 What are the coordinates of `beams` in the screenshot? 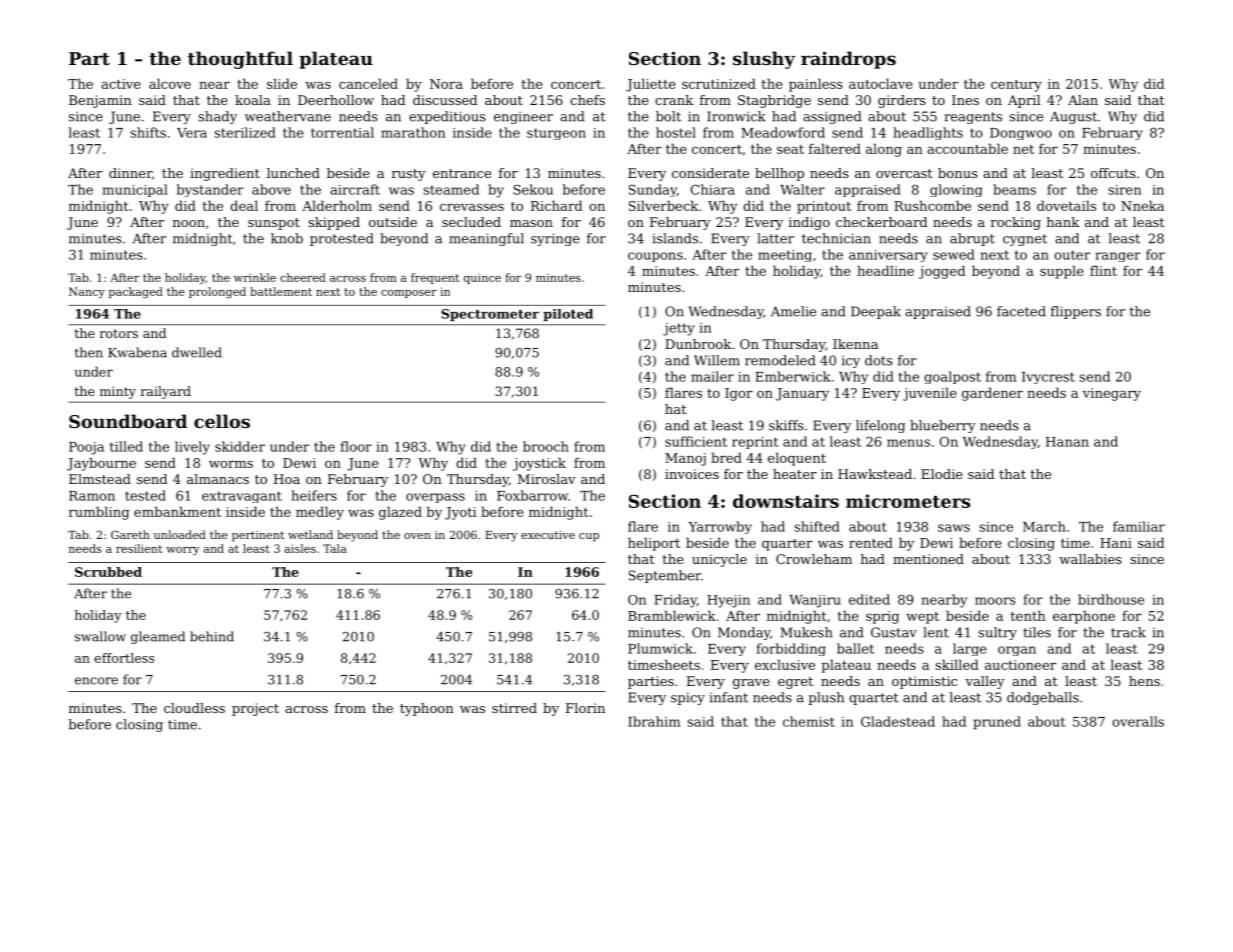 It's located at (1014, 189).
